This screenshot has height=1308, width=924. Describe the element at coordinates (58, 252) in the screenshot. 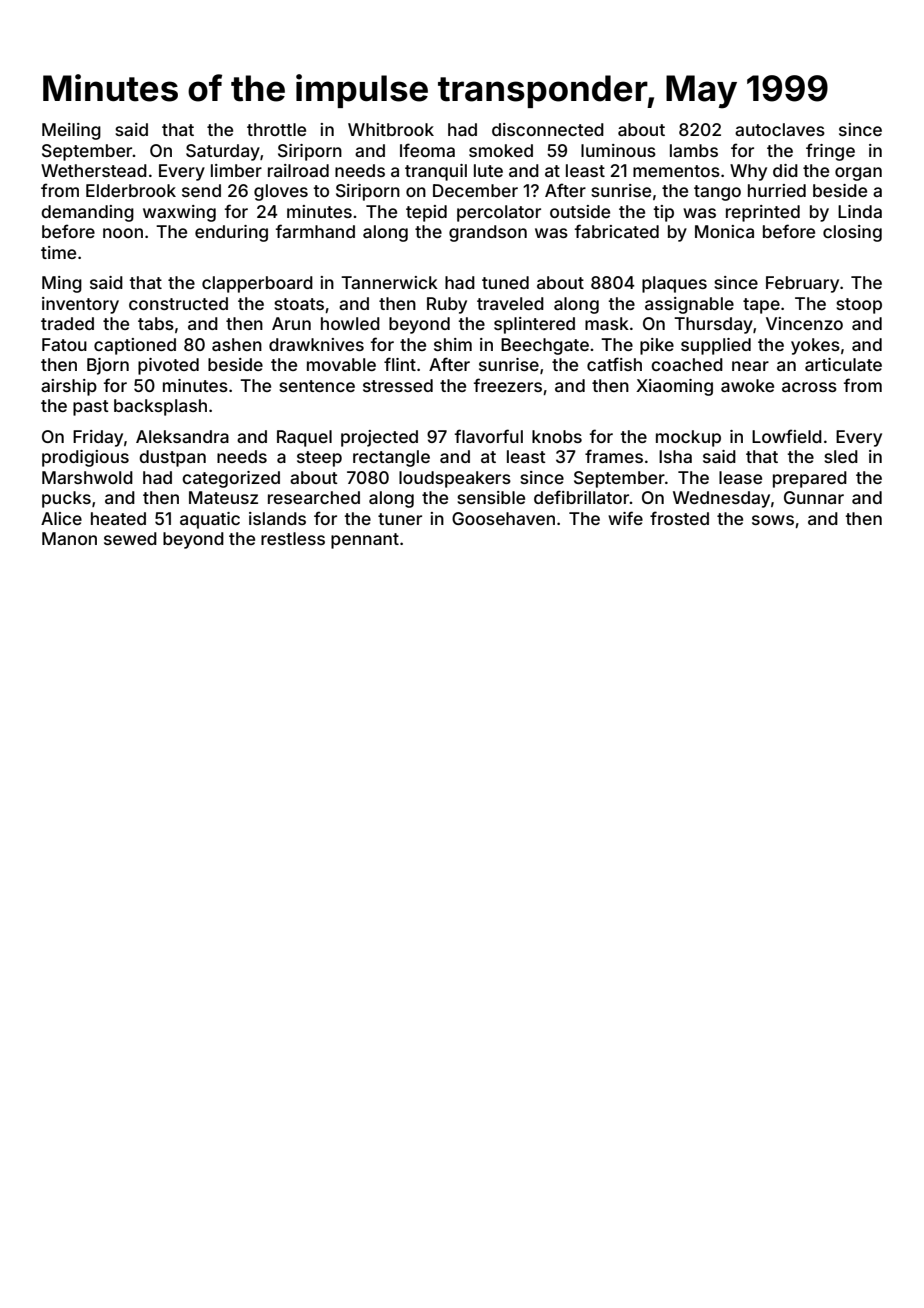

I see `time` at that location.
